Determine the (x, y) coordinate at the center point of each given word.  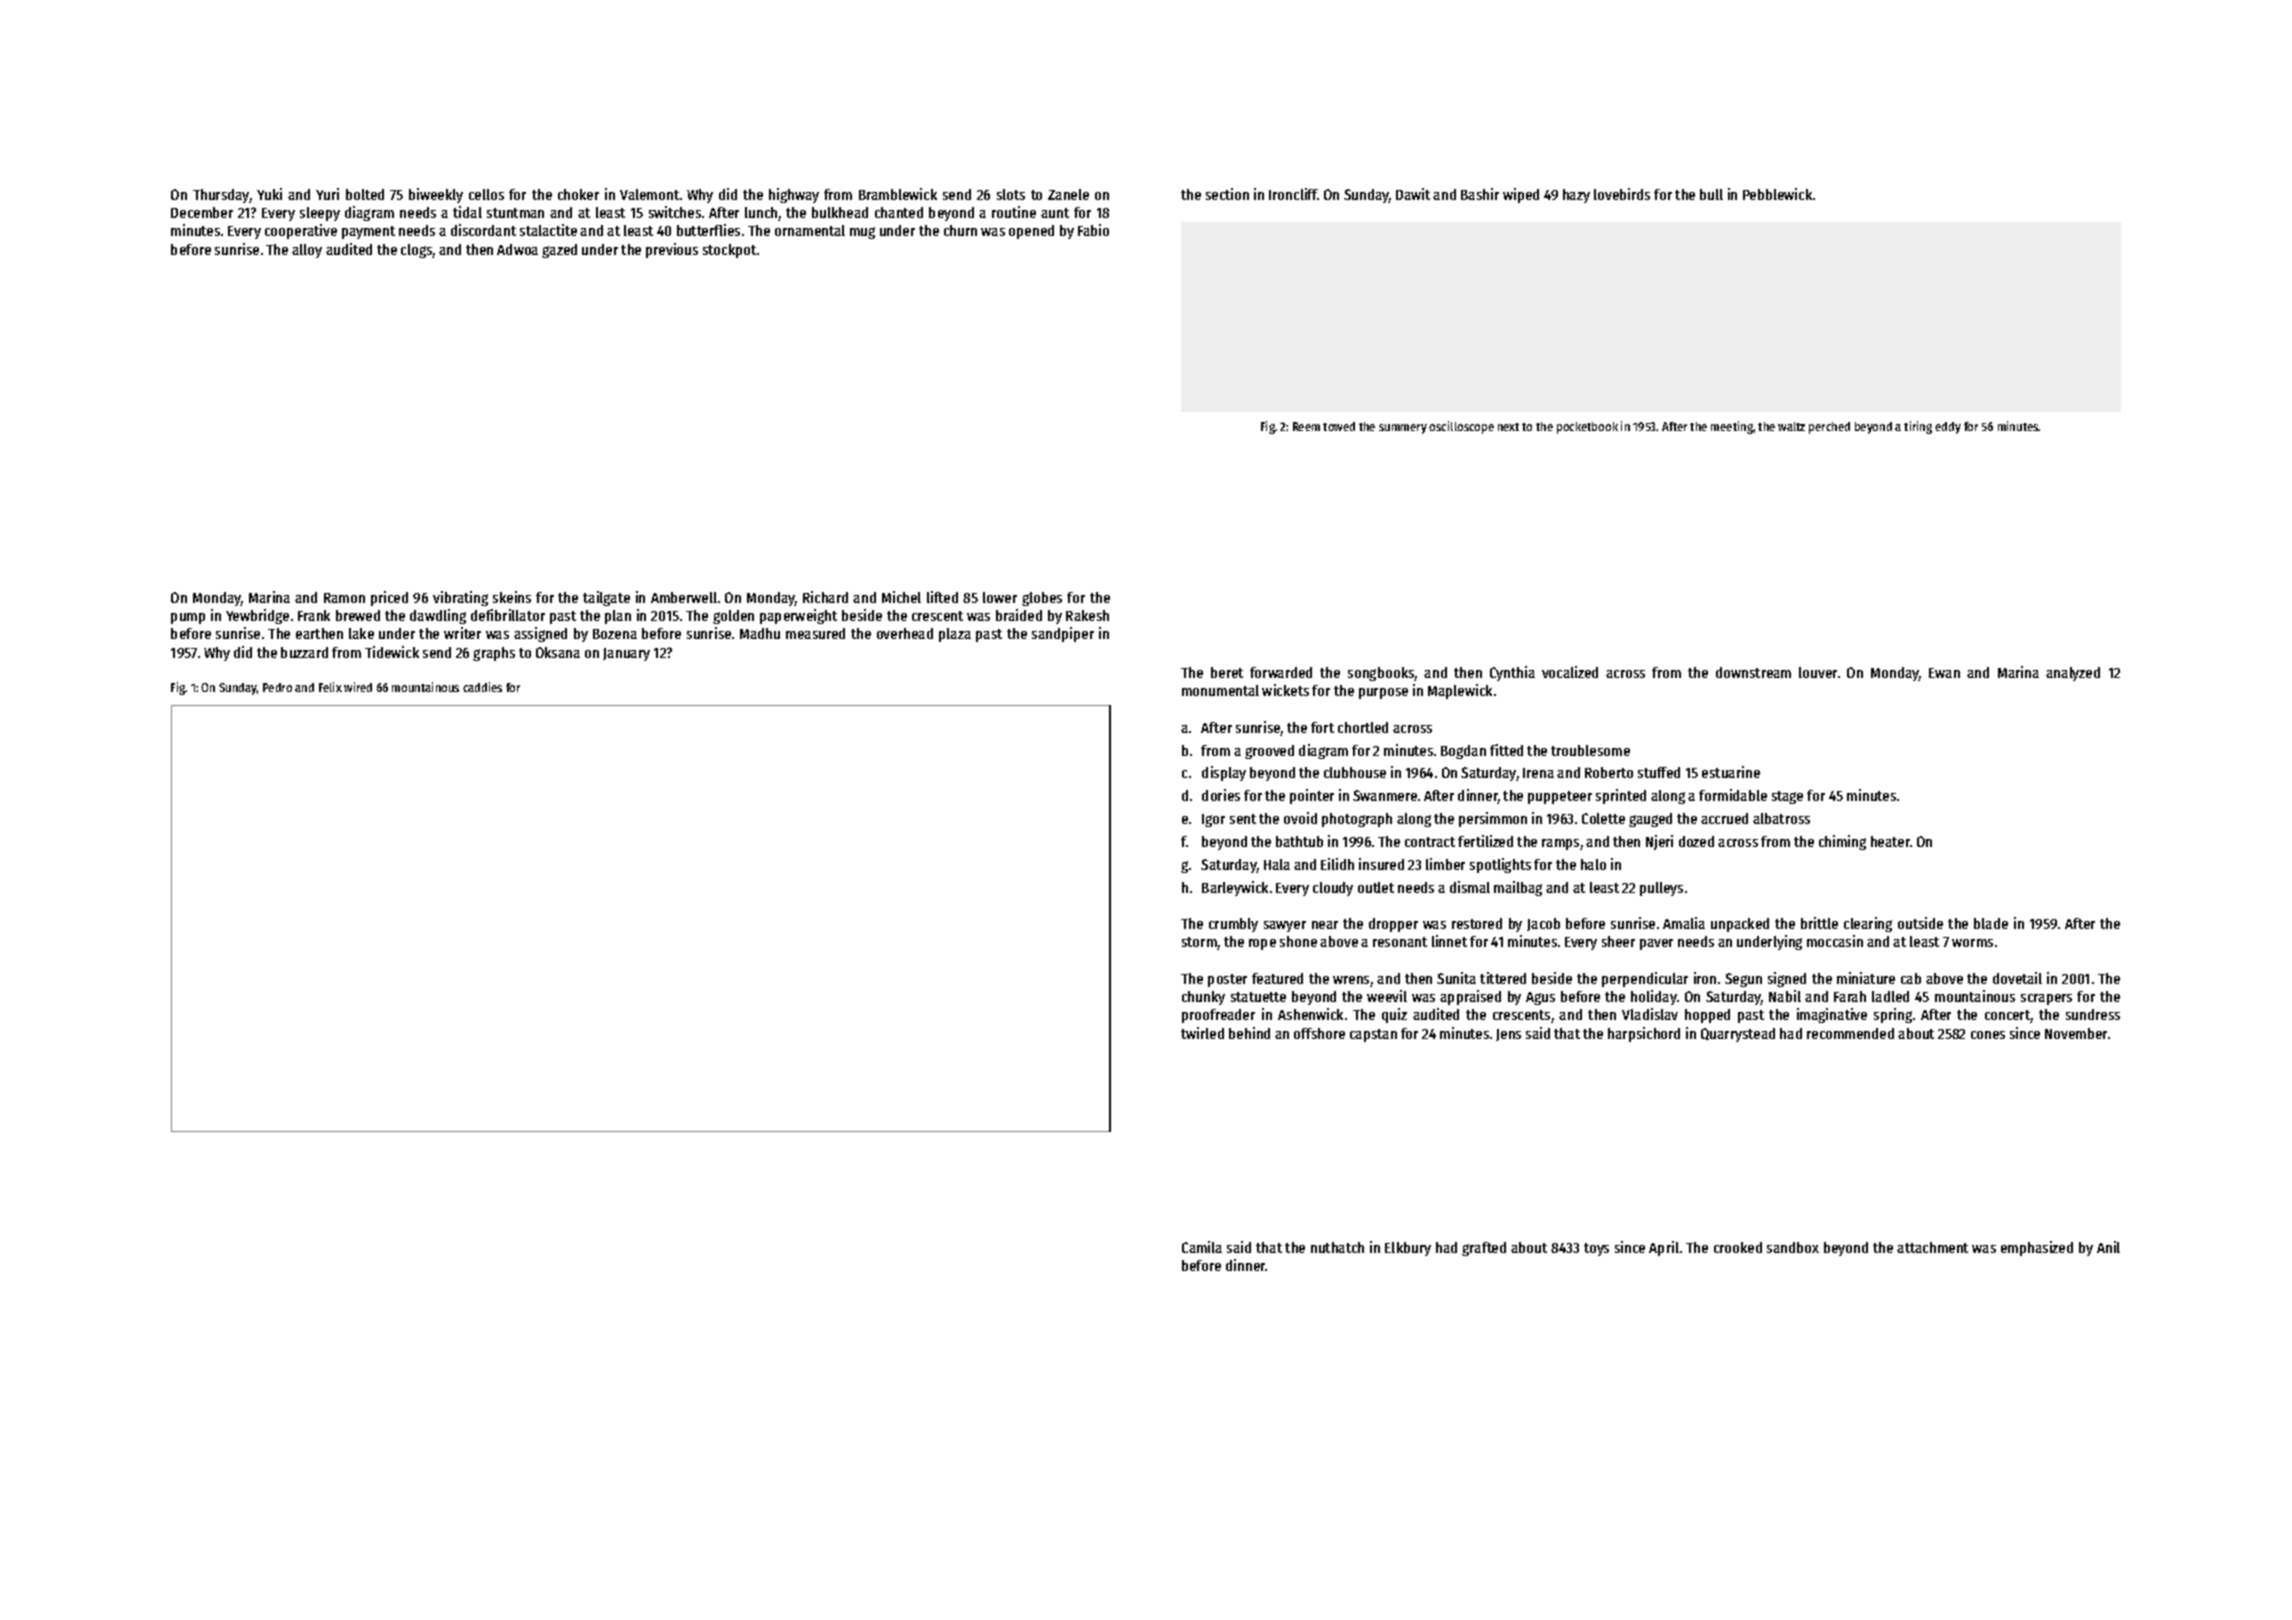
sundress (2093, 1014)
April (1664, 1248)
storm (1199, 942)
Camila (1202, 1247)
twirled (1202, 1033)
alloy (307, 251)
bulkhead (840, 212)
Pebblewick (1777, 194)
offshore (1319, 1033)
